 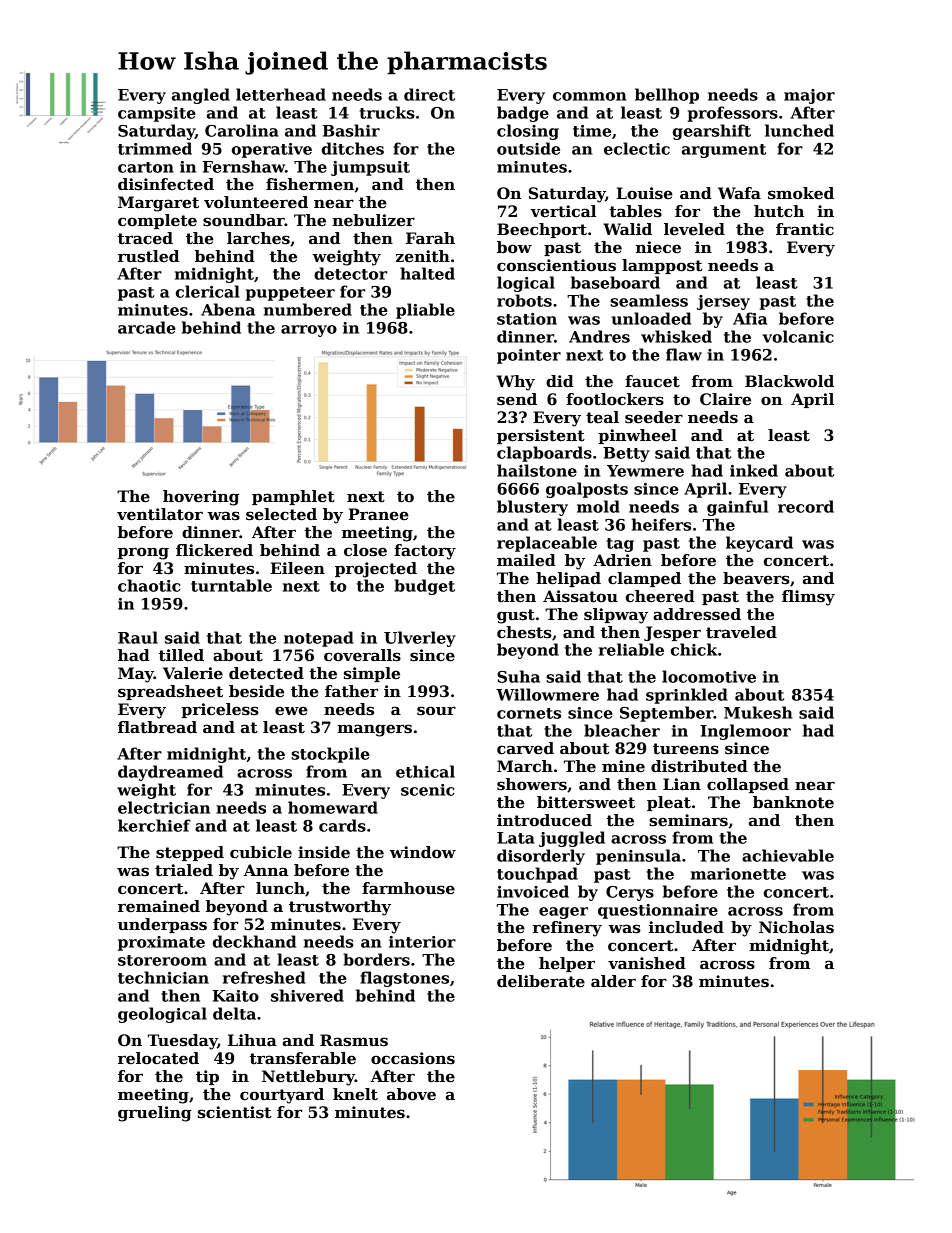 What do you see at coordinates (523, 114) in the document?
I see `badge` at bounding box center [523, 114].
